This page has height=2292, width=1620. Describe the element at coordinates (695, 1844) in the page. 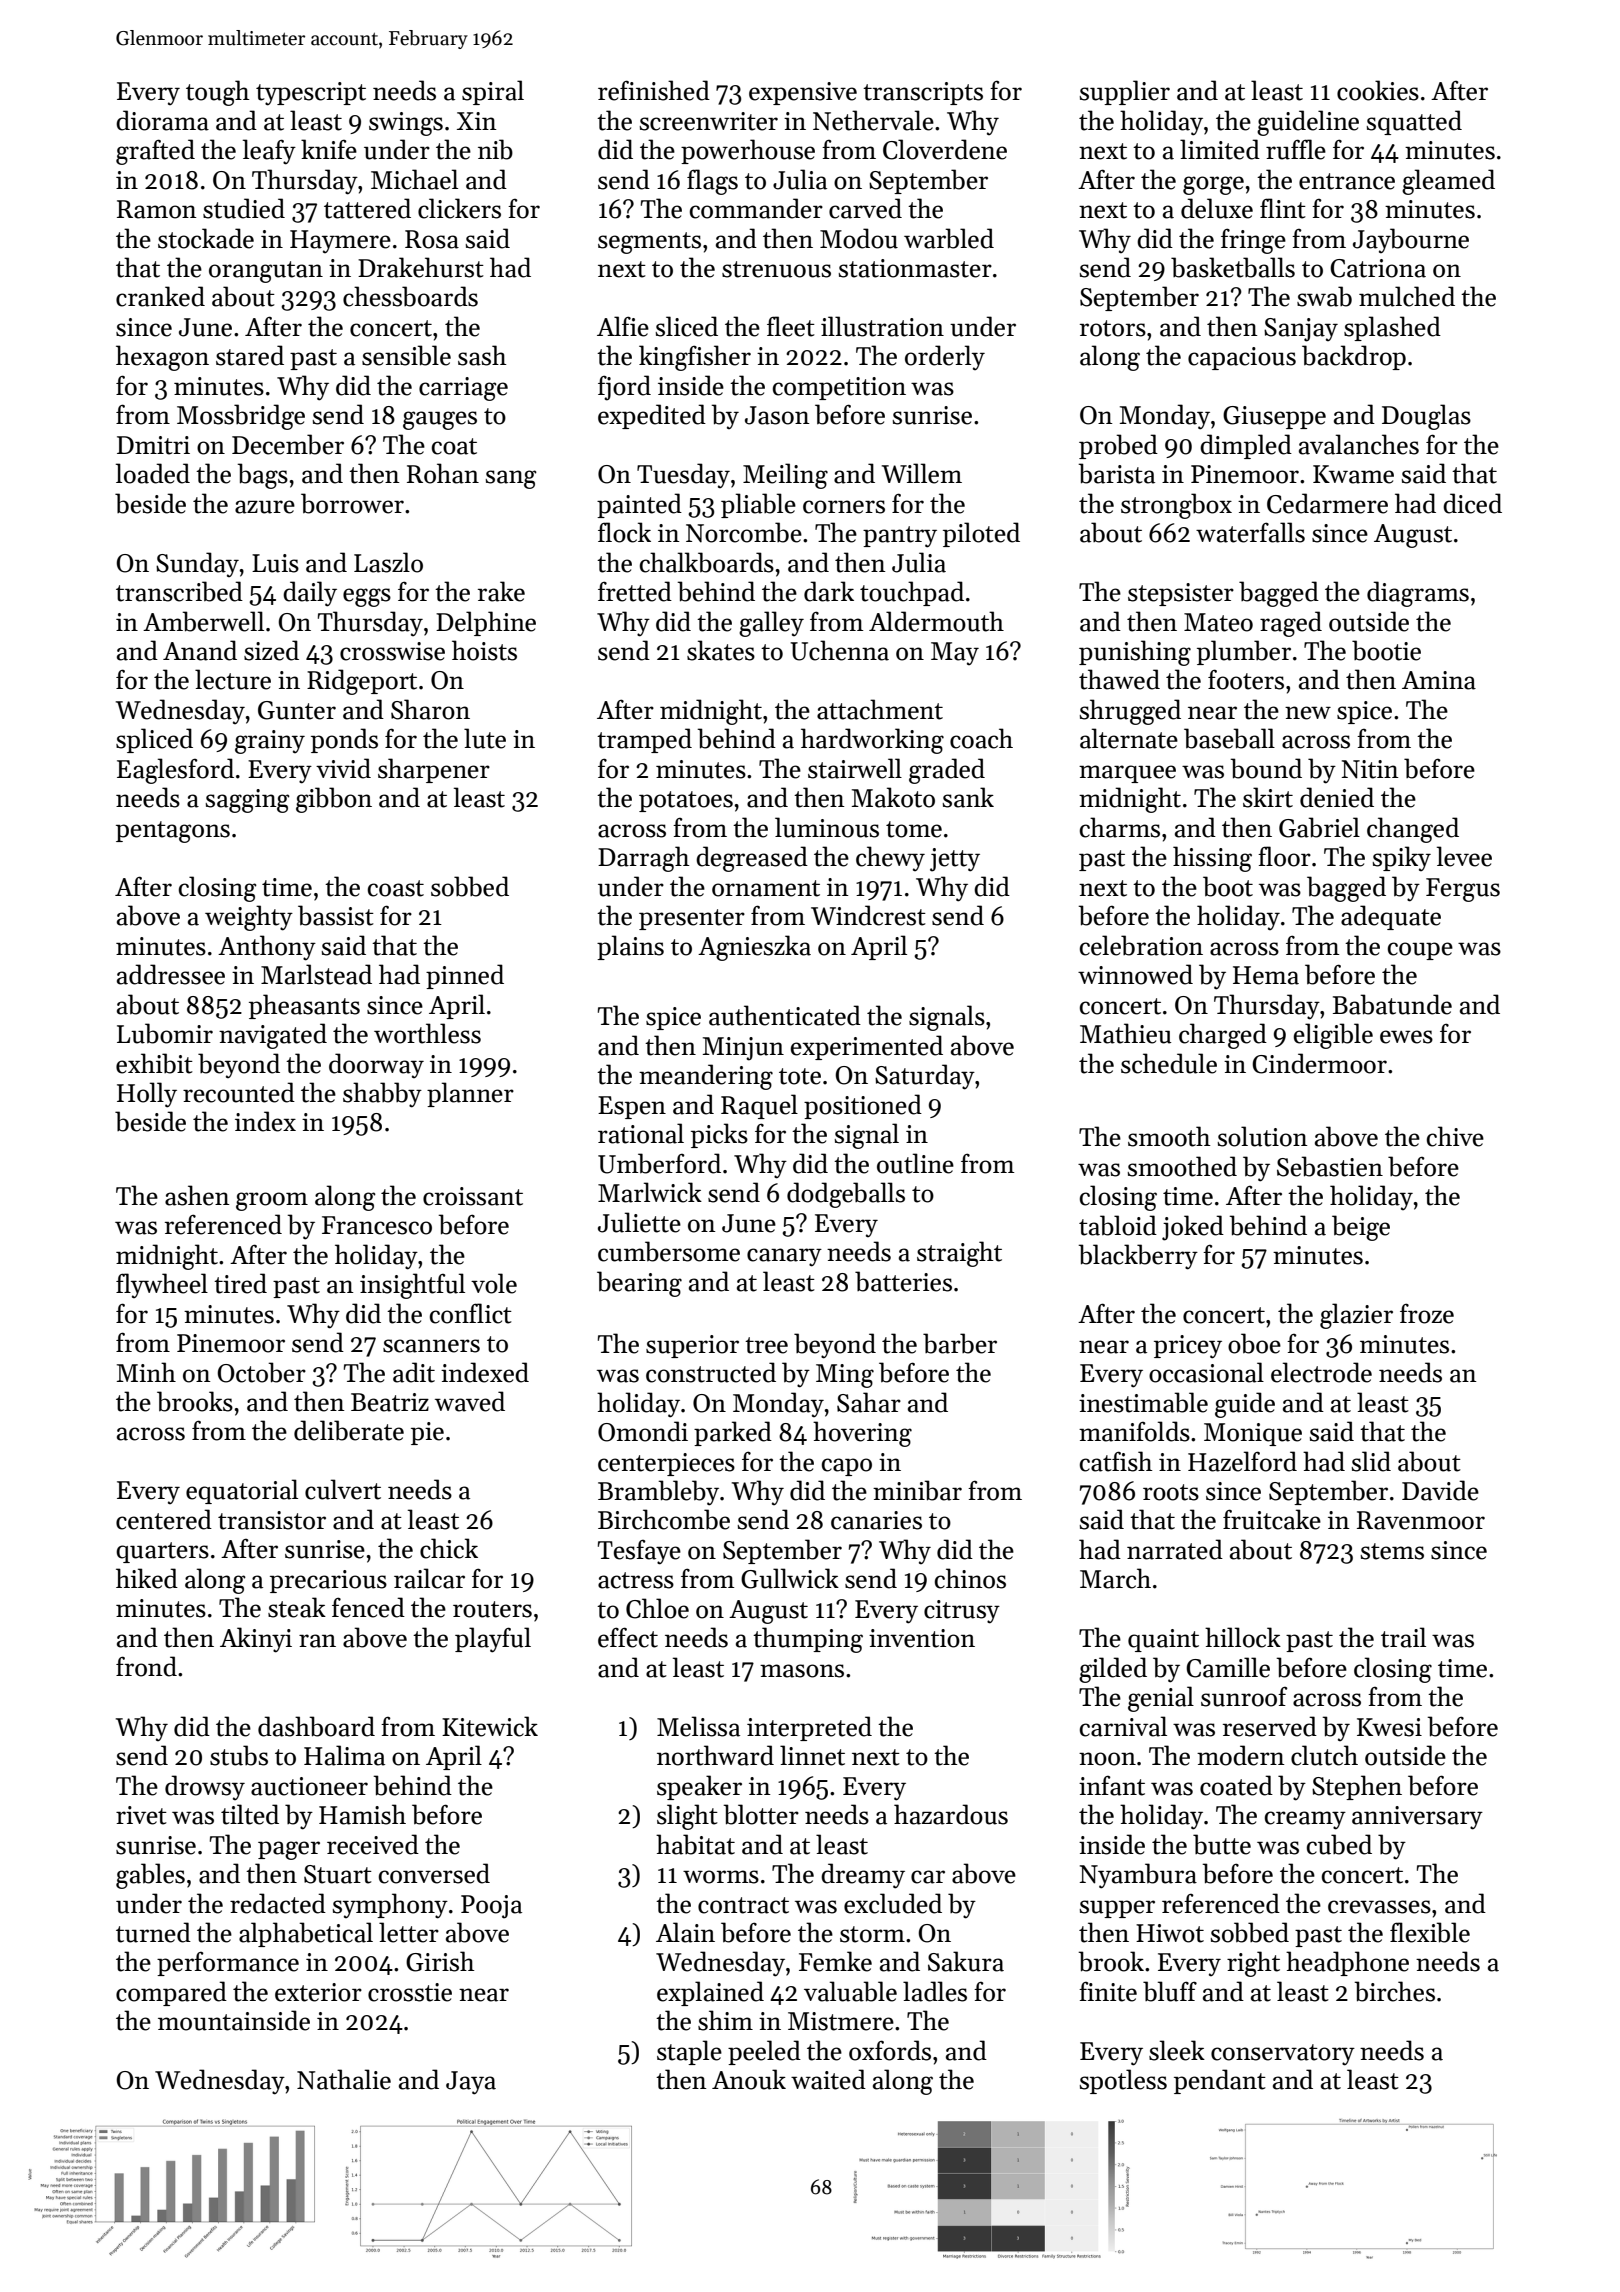

I see `habitat` at that location.
